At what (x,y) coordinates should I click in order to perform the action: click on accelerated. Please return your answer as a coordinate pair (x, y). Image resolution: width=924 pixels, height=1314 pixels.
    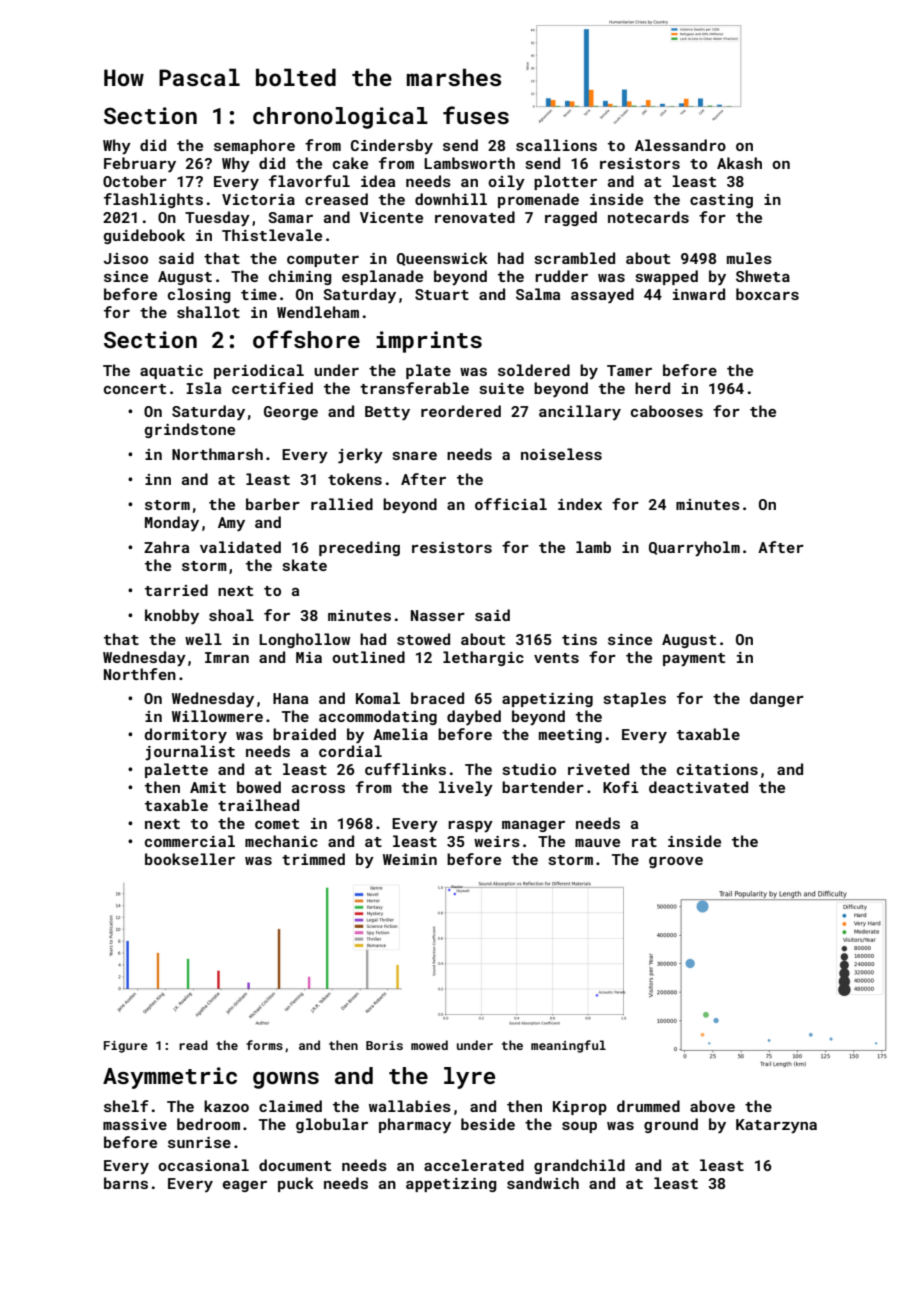
    Looking at the image, I should click on (474, 1165).
